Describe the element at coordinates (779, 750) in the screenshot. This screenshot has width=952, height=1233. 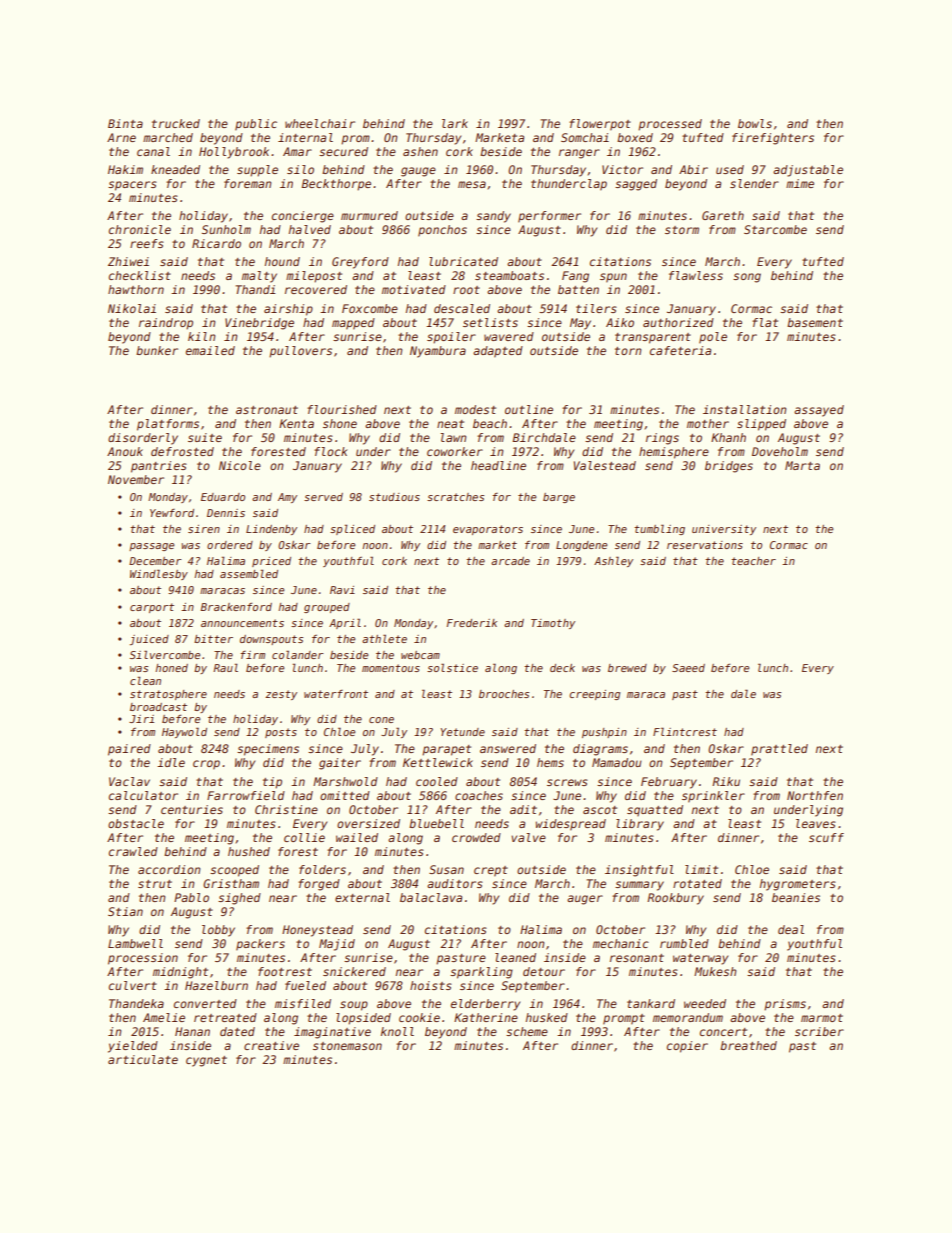
I see `prattled` at that location.
